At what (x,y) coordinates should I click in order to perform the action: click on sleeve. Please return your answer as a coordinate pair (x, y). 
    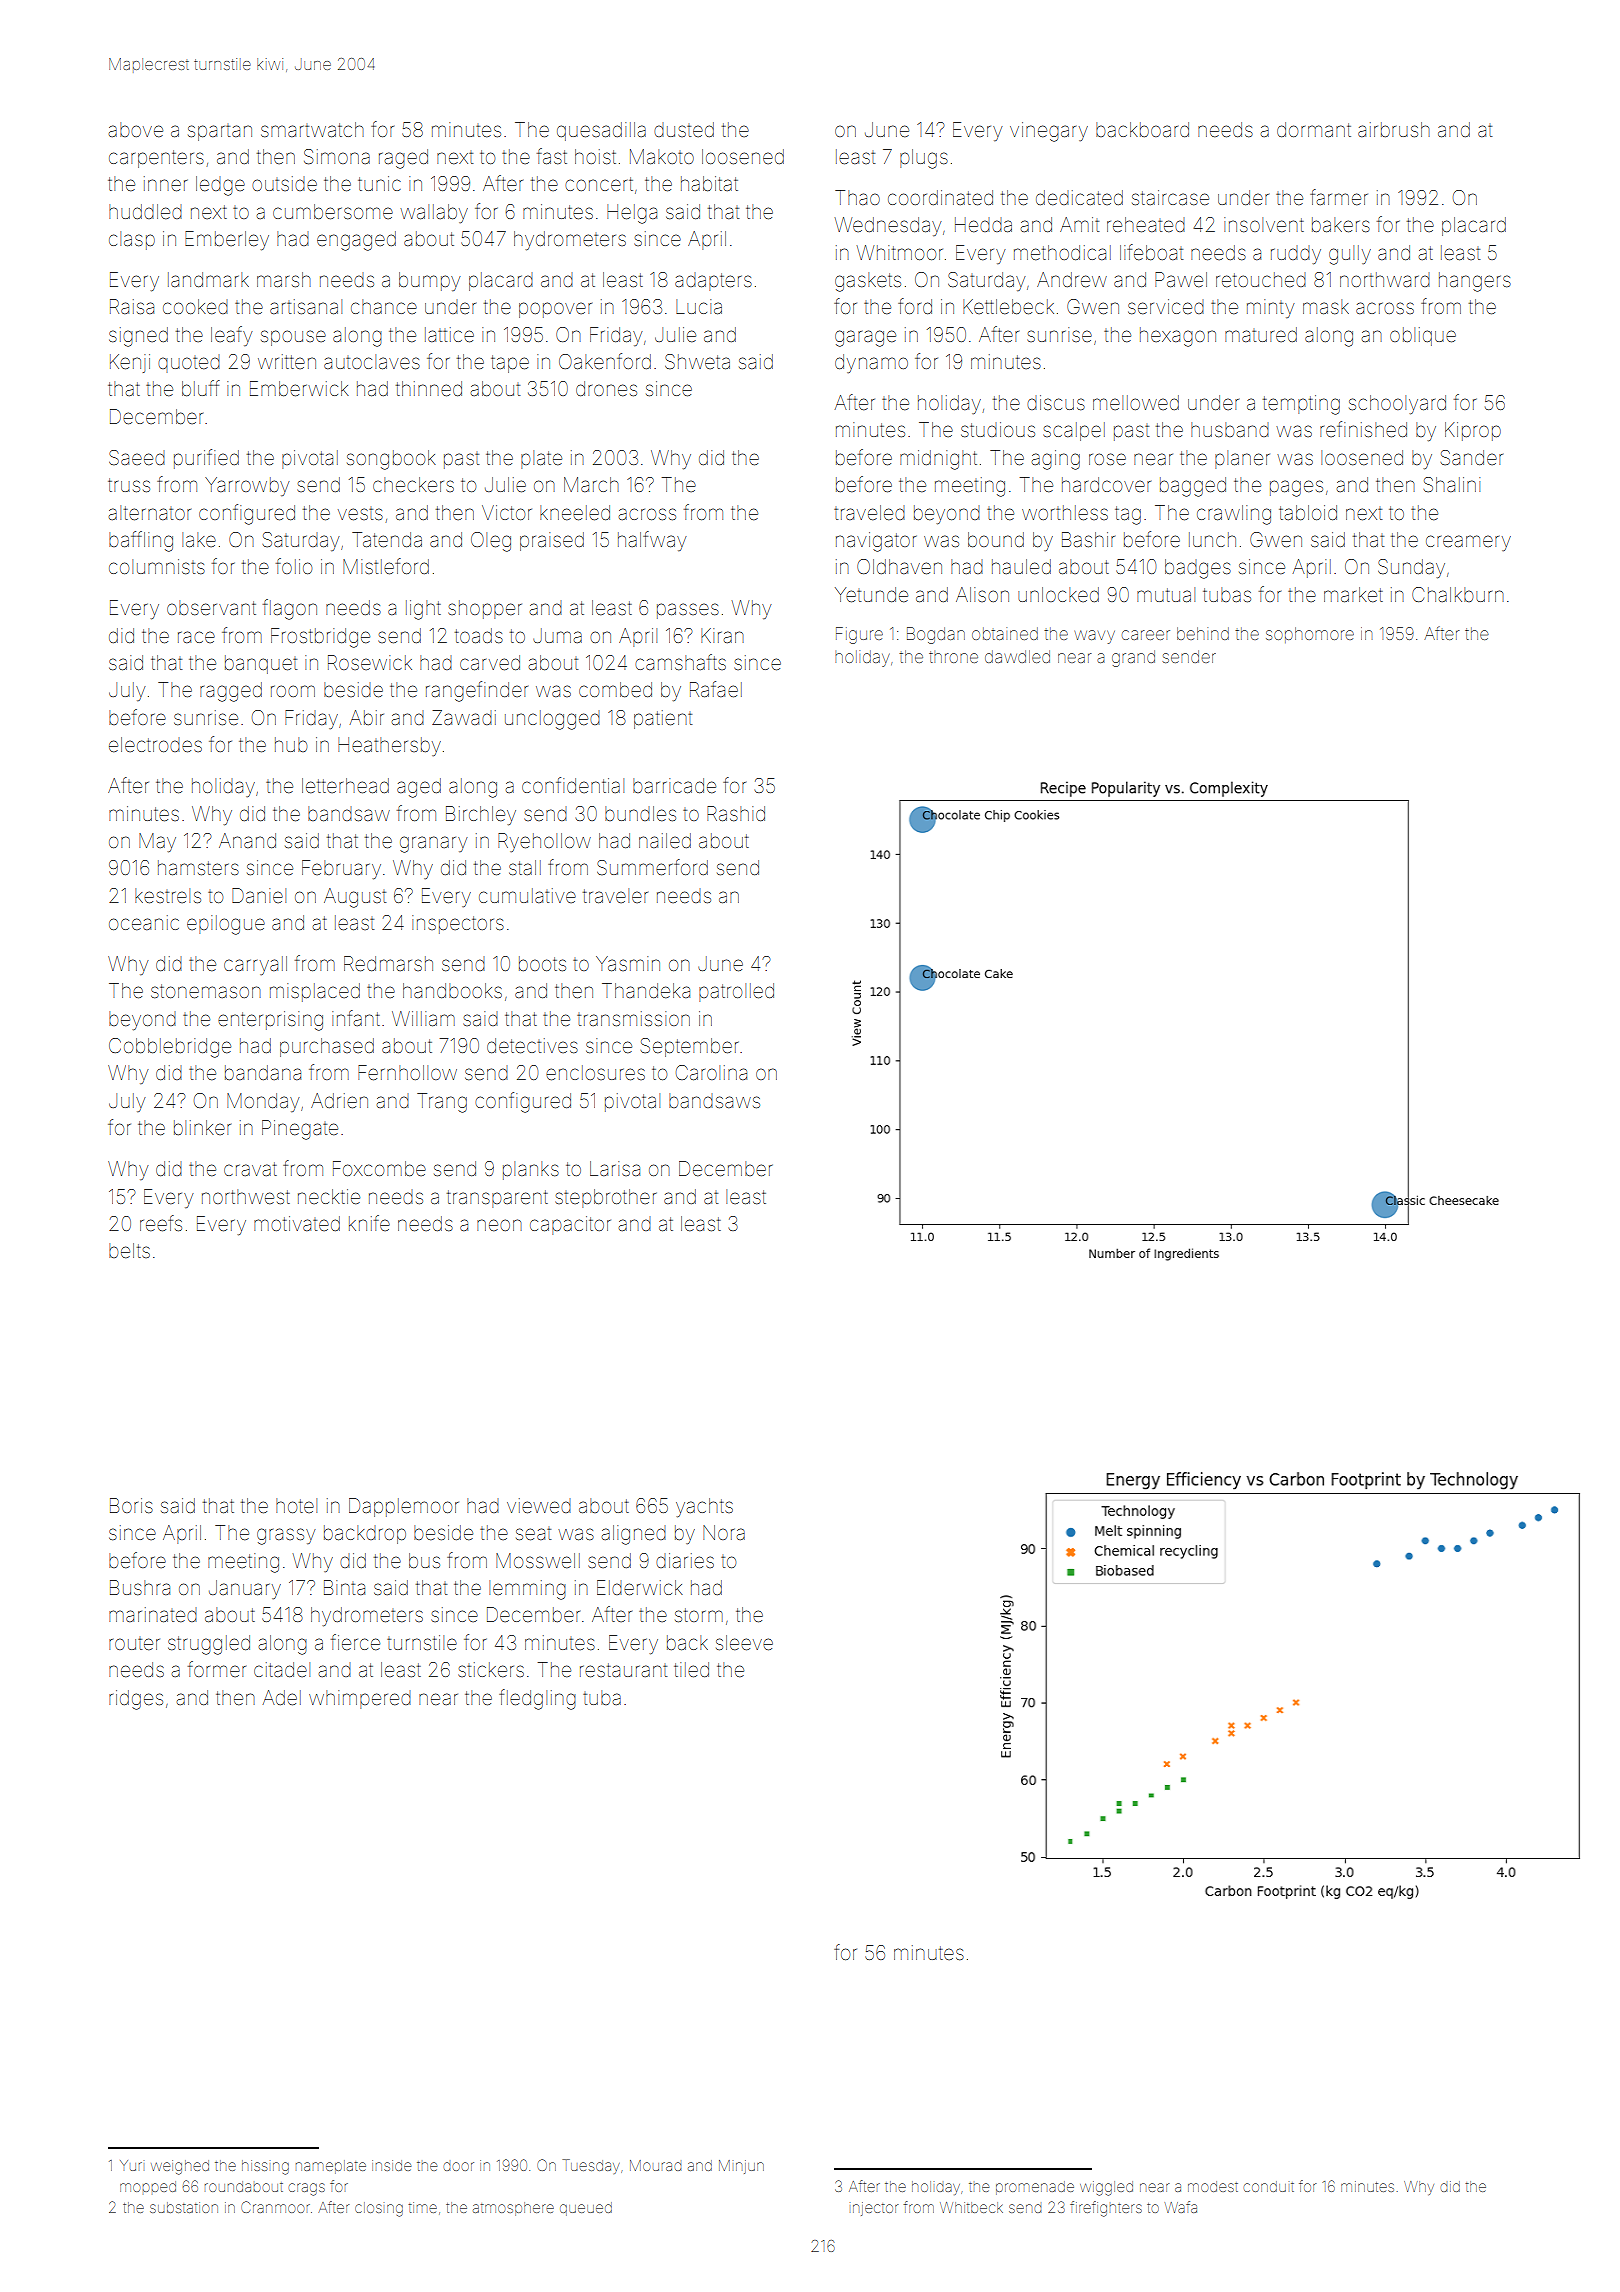
    Looking at the image, I should click on (744, 1642).
